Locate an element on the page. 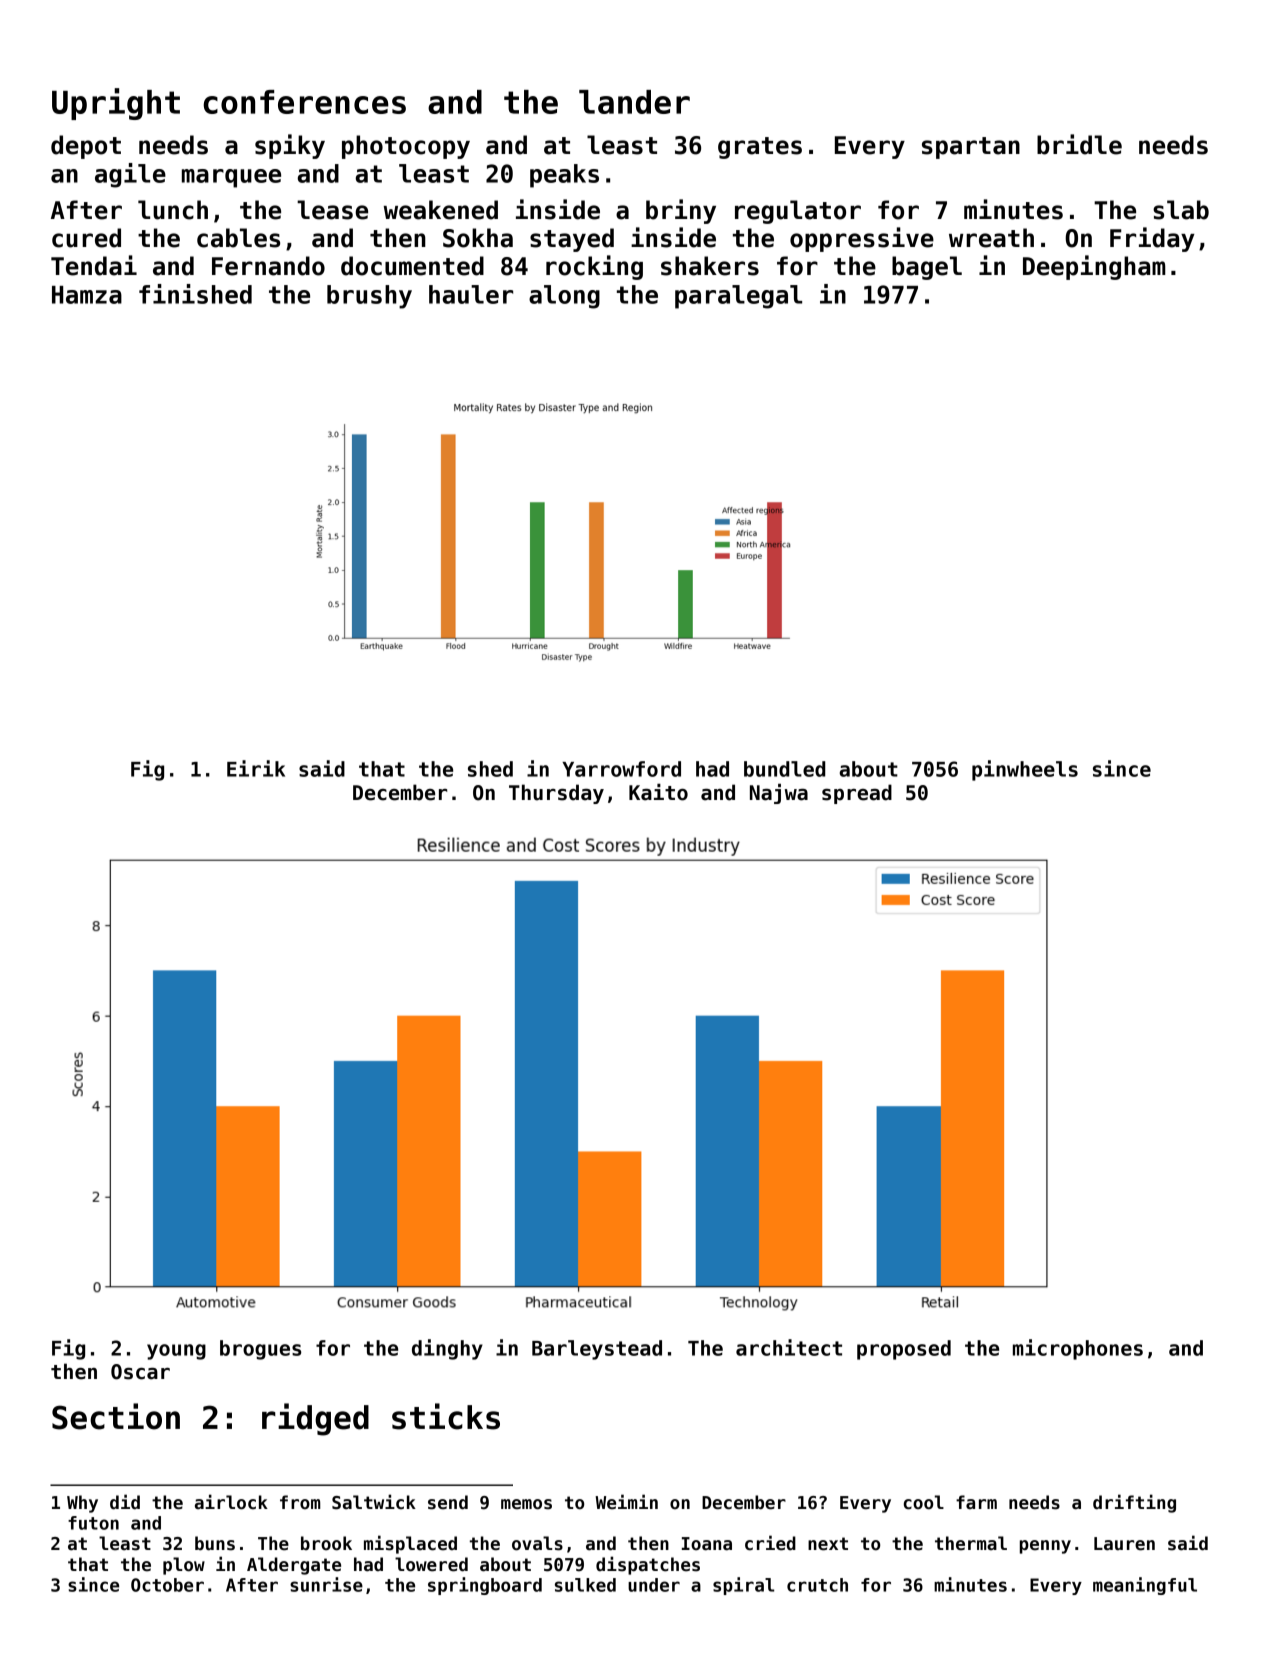 This image has width=1281, height=1658. slab is located at coordinates (1181, 210).
